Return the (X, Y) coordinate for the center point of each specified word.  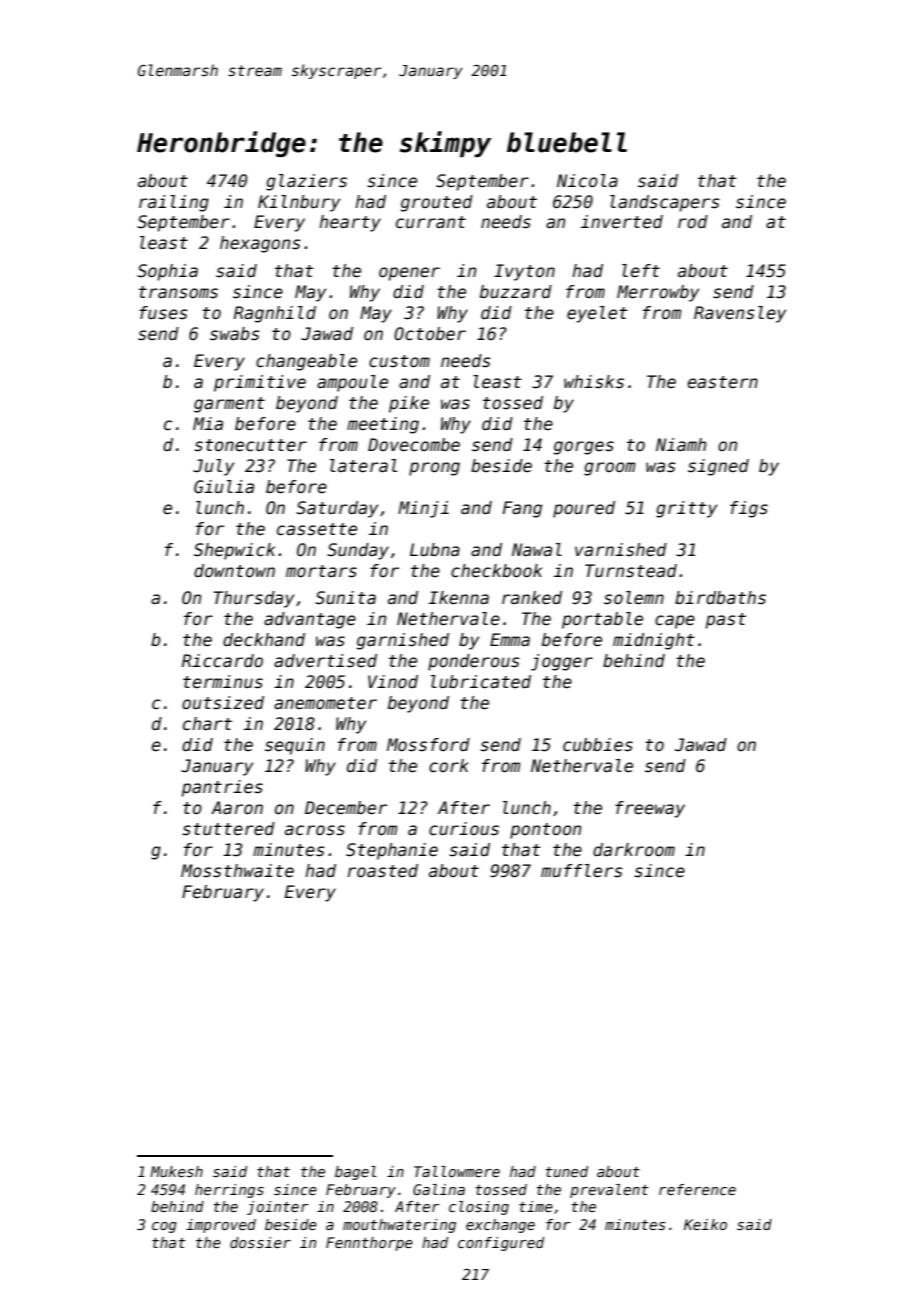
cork (449, 766)
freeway (650, 809)
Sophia (167, 272)
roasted (383, 871)
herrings (229, 1191)
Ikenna (459, 598)
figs (749, 509)
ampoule (352, 383)
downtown (234, 571)
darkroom (634, 850)
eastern (722, 382)
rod (693, 221)
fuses (163, 313)
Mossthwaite (237, 871)
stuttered (228, 829)
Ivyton (524, 272)
